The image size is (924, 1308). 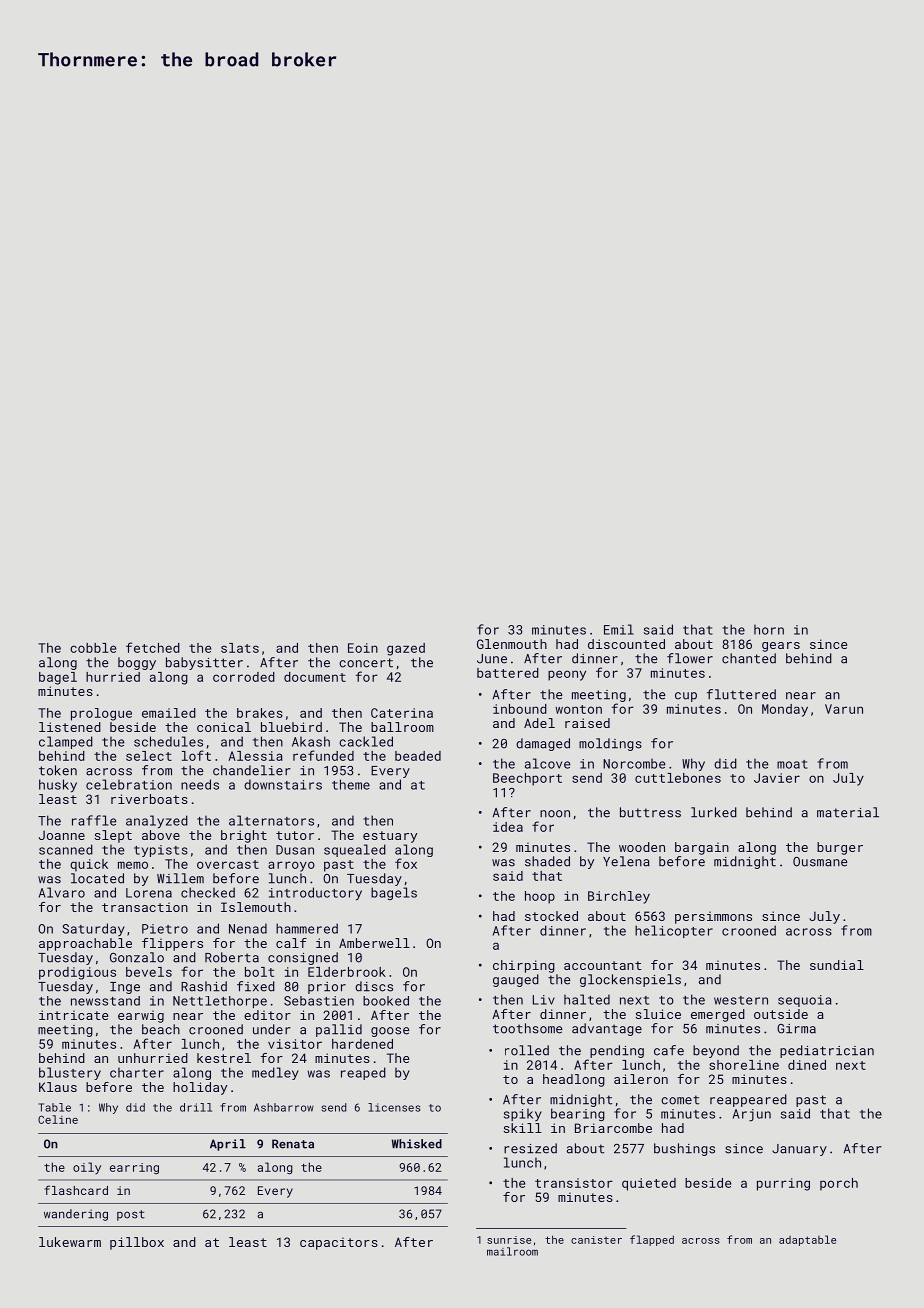 I want to click on Emil, so click(x=619, y=629).
